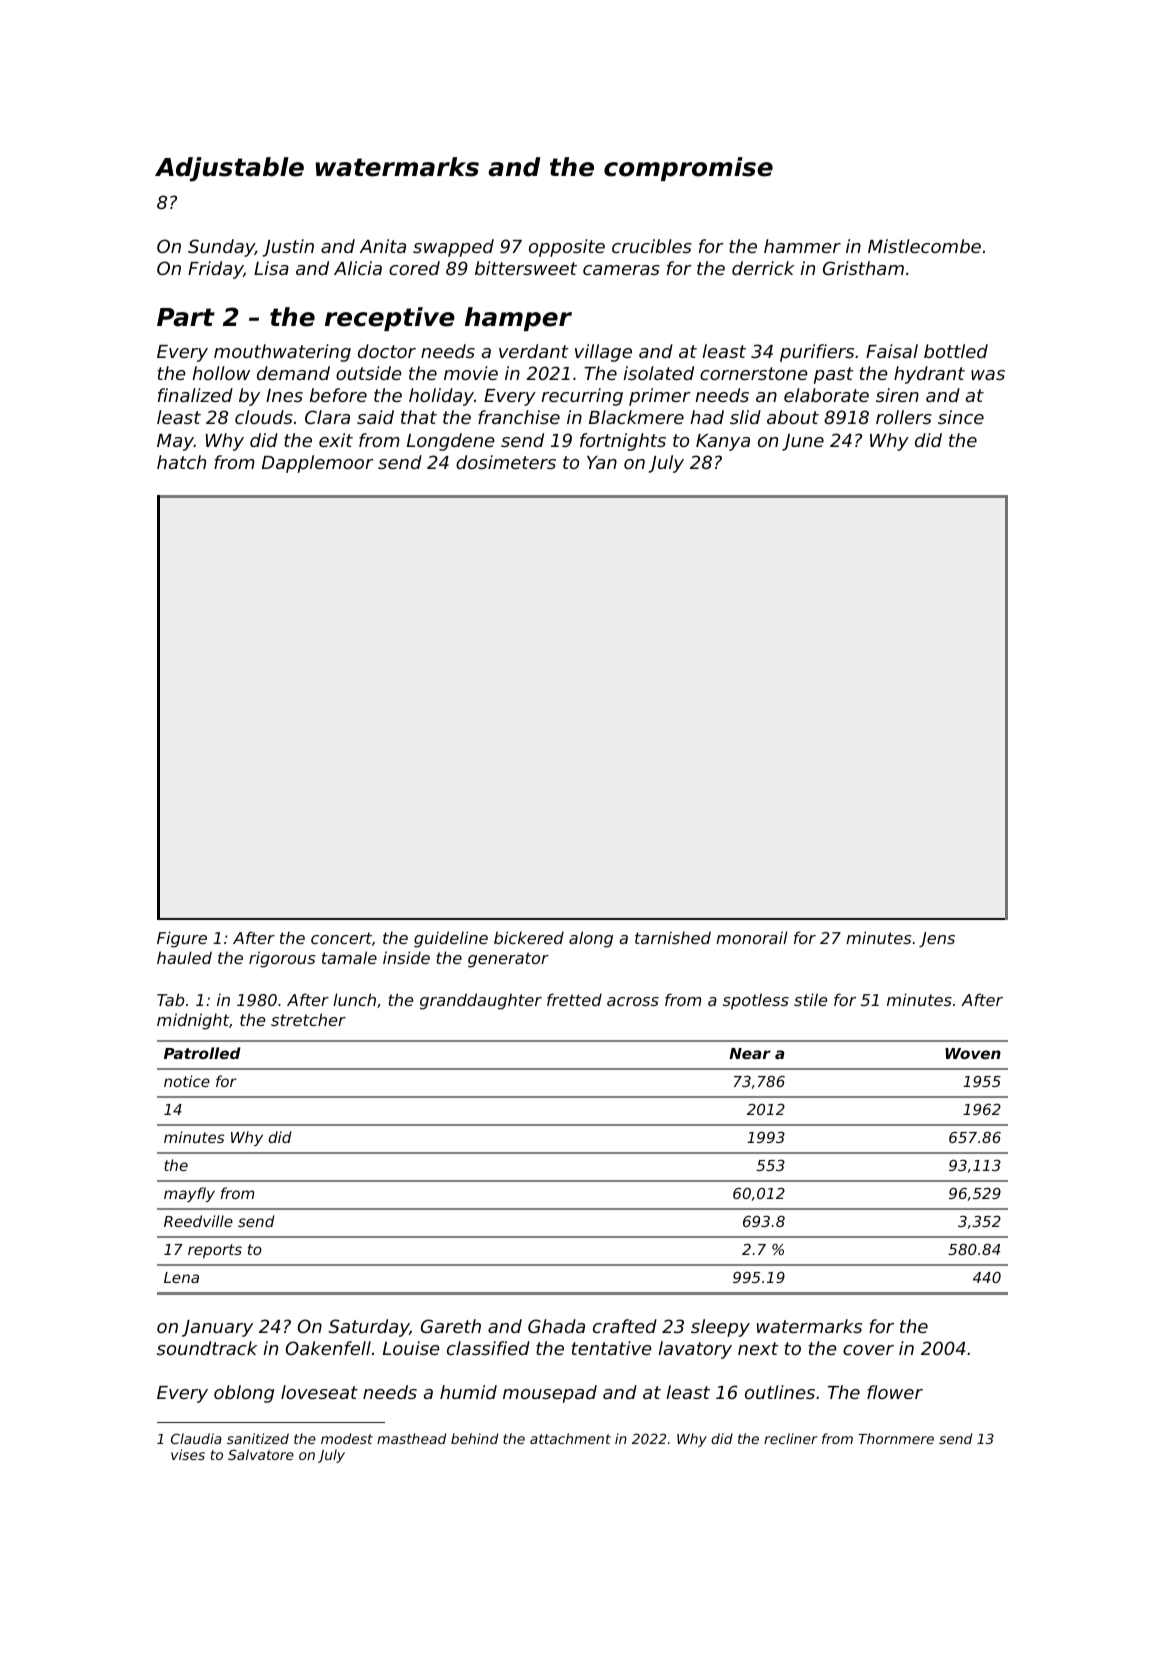 Image resolution: width=1165 pixels, height=1654 pixels. Describe the element at coordinates (602, 462) in the image. I see `Yan` at that location.
